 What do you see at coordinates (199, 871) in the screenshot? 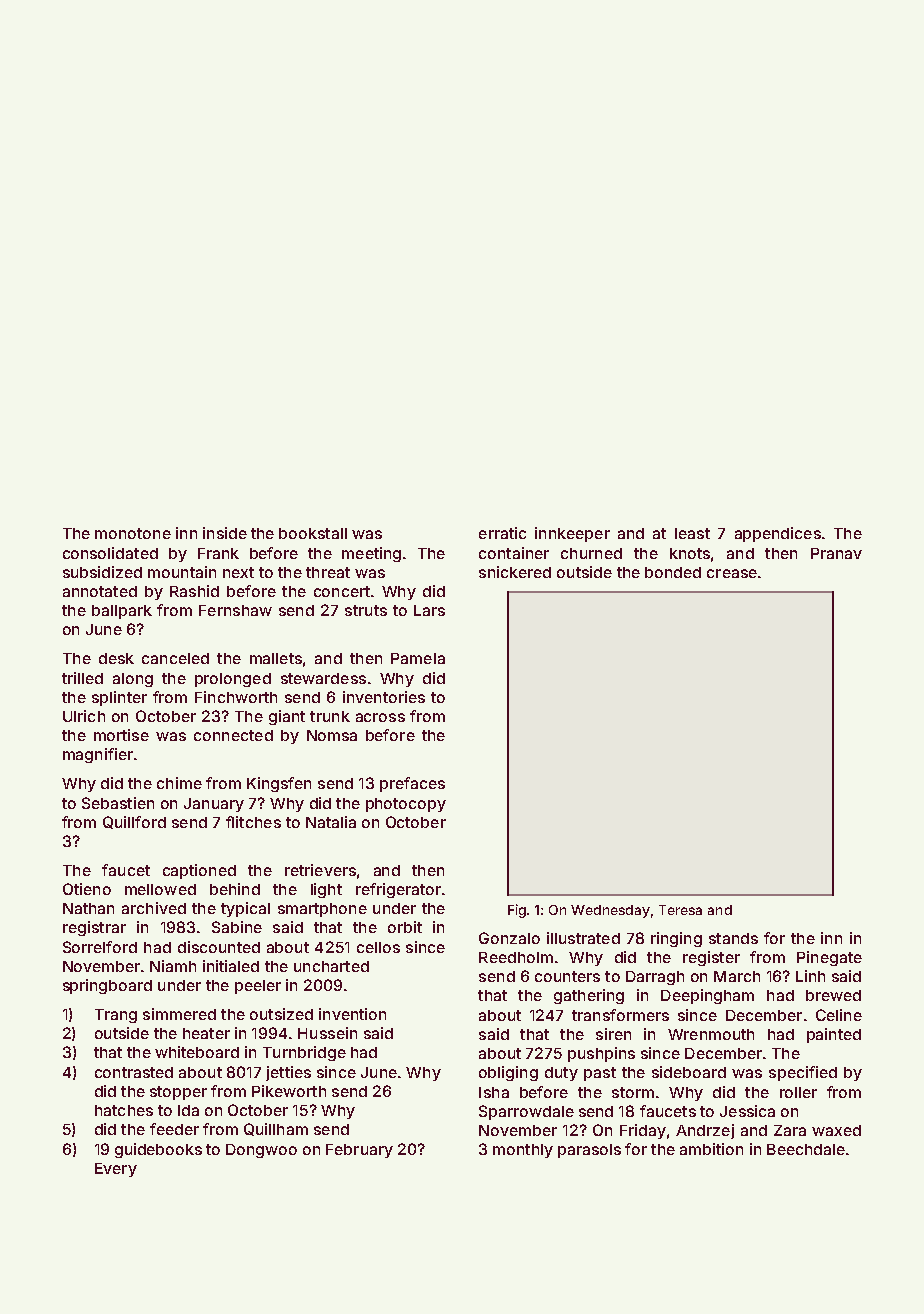
I see `captioned` at bounding box center [199, 871].
